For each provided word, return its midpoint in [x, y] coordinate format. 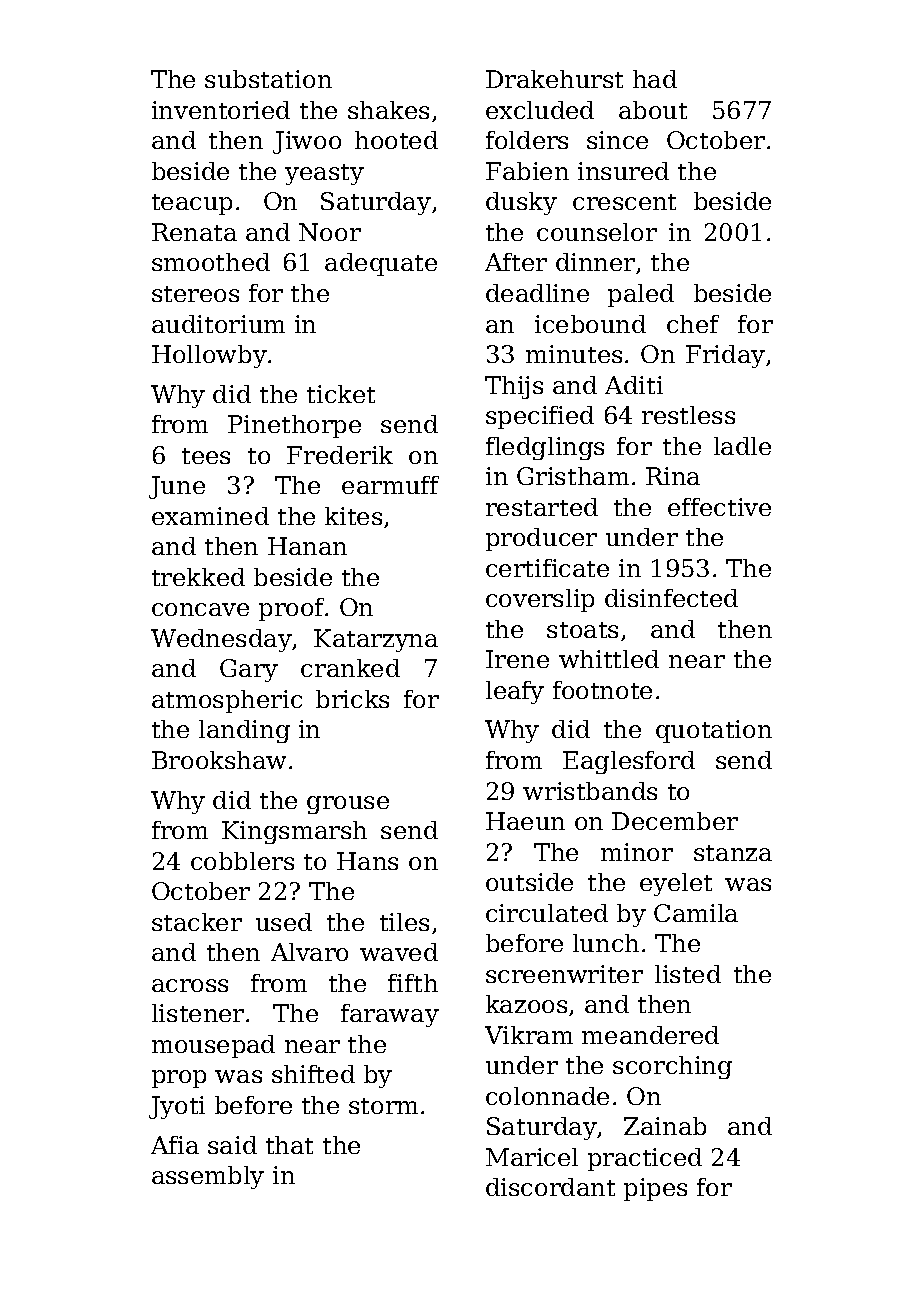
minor [637, 852]
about [653, 110]
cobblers [242, 861]
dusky [521, 203]
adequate [381, 264]
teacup [192, 204]
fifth [413, 983]
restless [688, 415]
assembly [208, 1177]
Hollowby [209, 356]
